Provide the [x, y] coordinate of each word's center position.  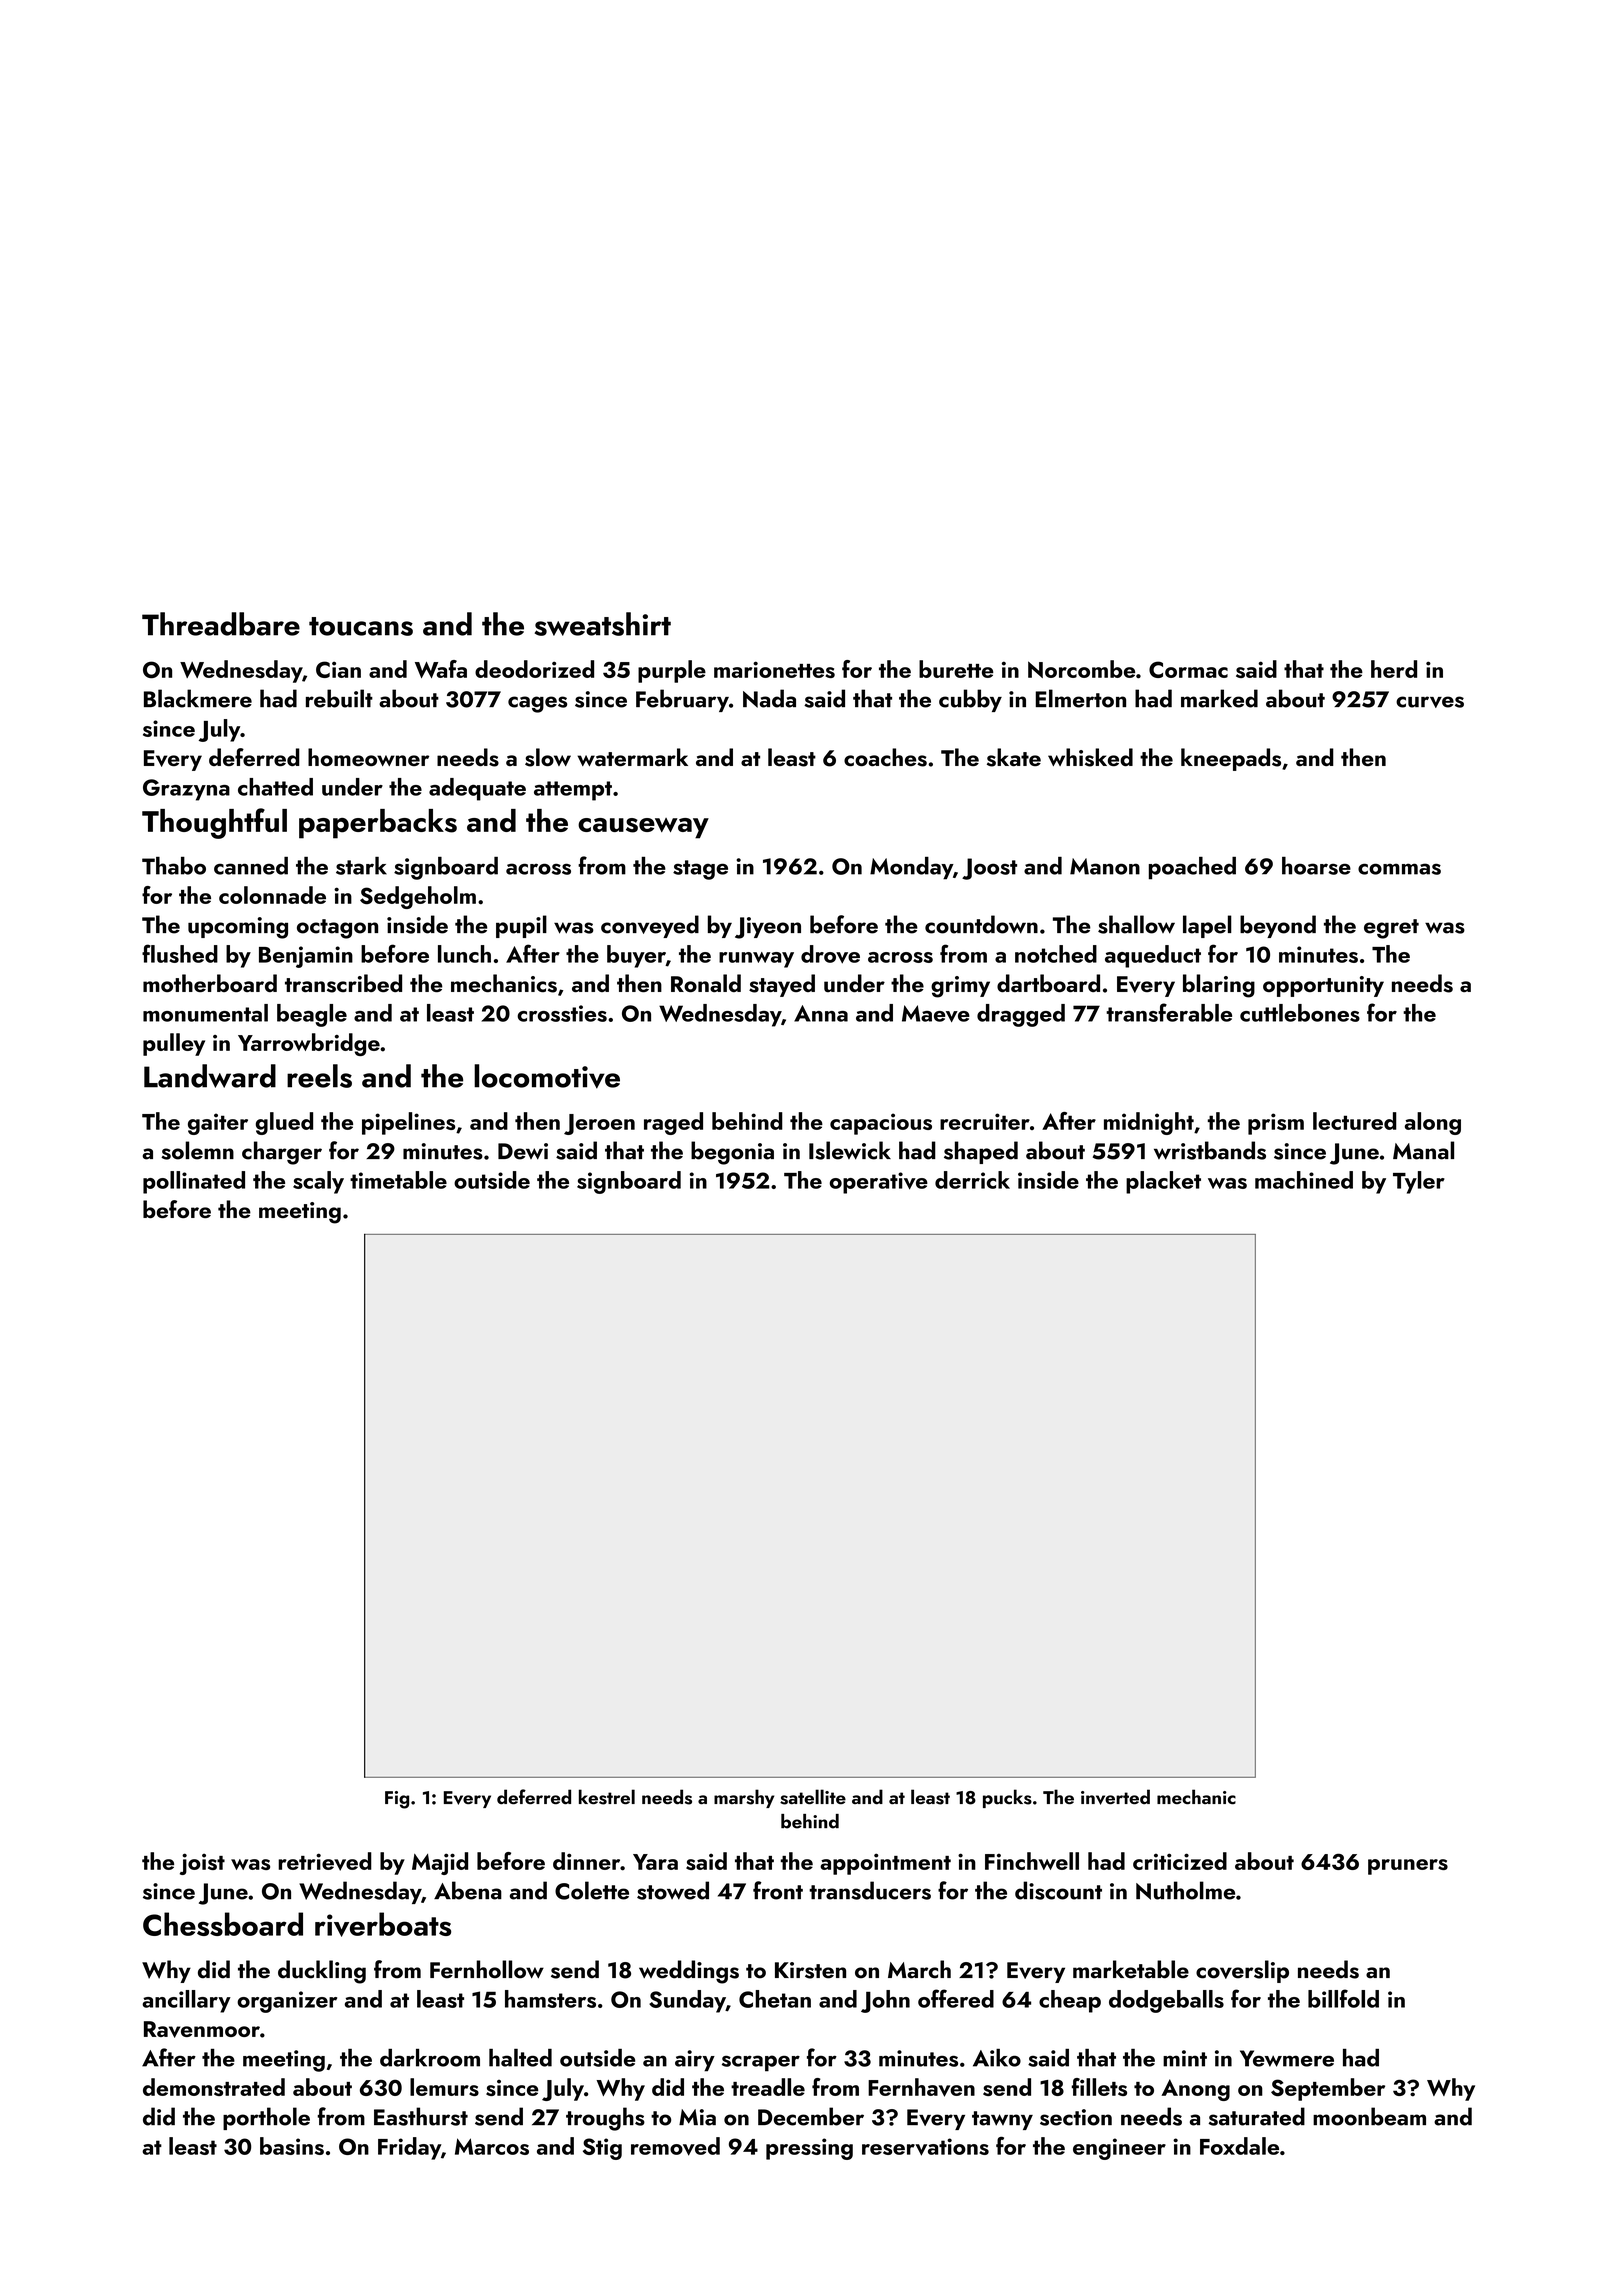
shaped [981, 1152]
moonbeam [1369, 2116]
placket [1163, 1182]
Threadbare [221, 624]
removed [675, 2146]
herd [1394, 669]
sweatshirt [603, 624]
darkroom [430, 2058]
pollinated [194, 1182]
